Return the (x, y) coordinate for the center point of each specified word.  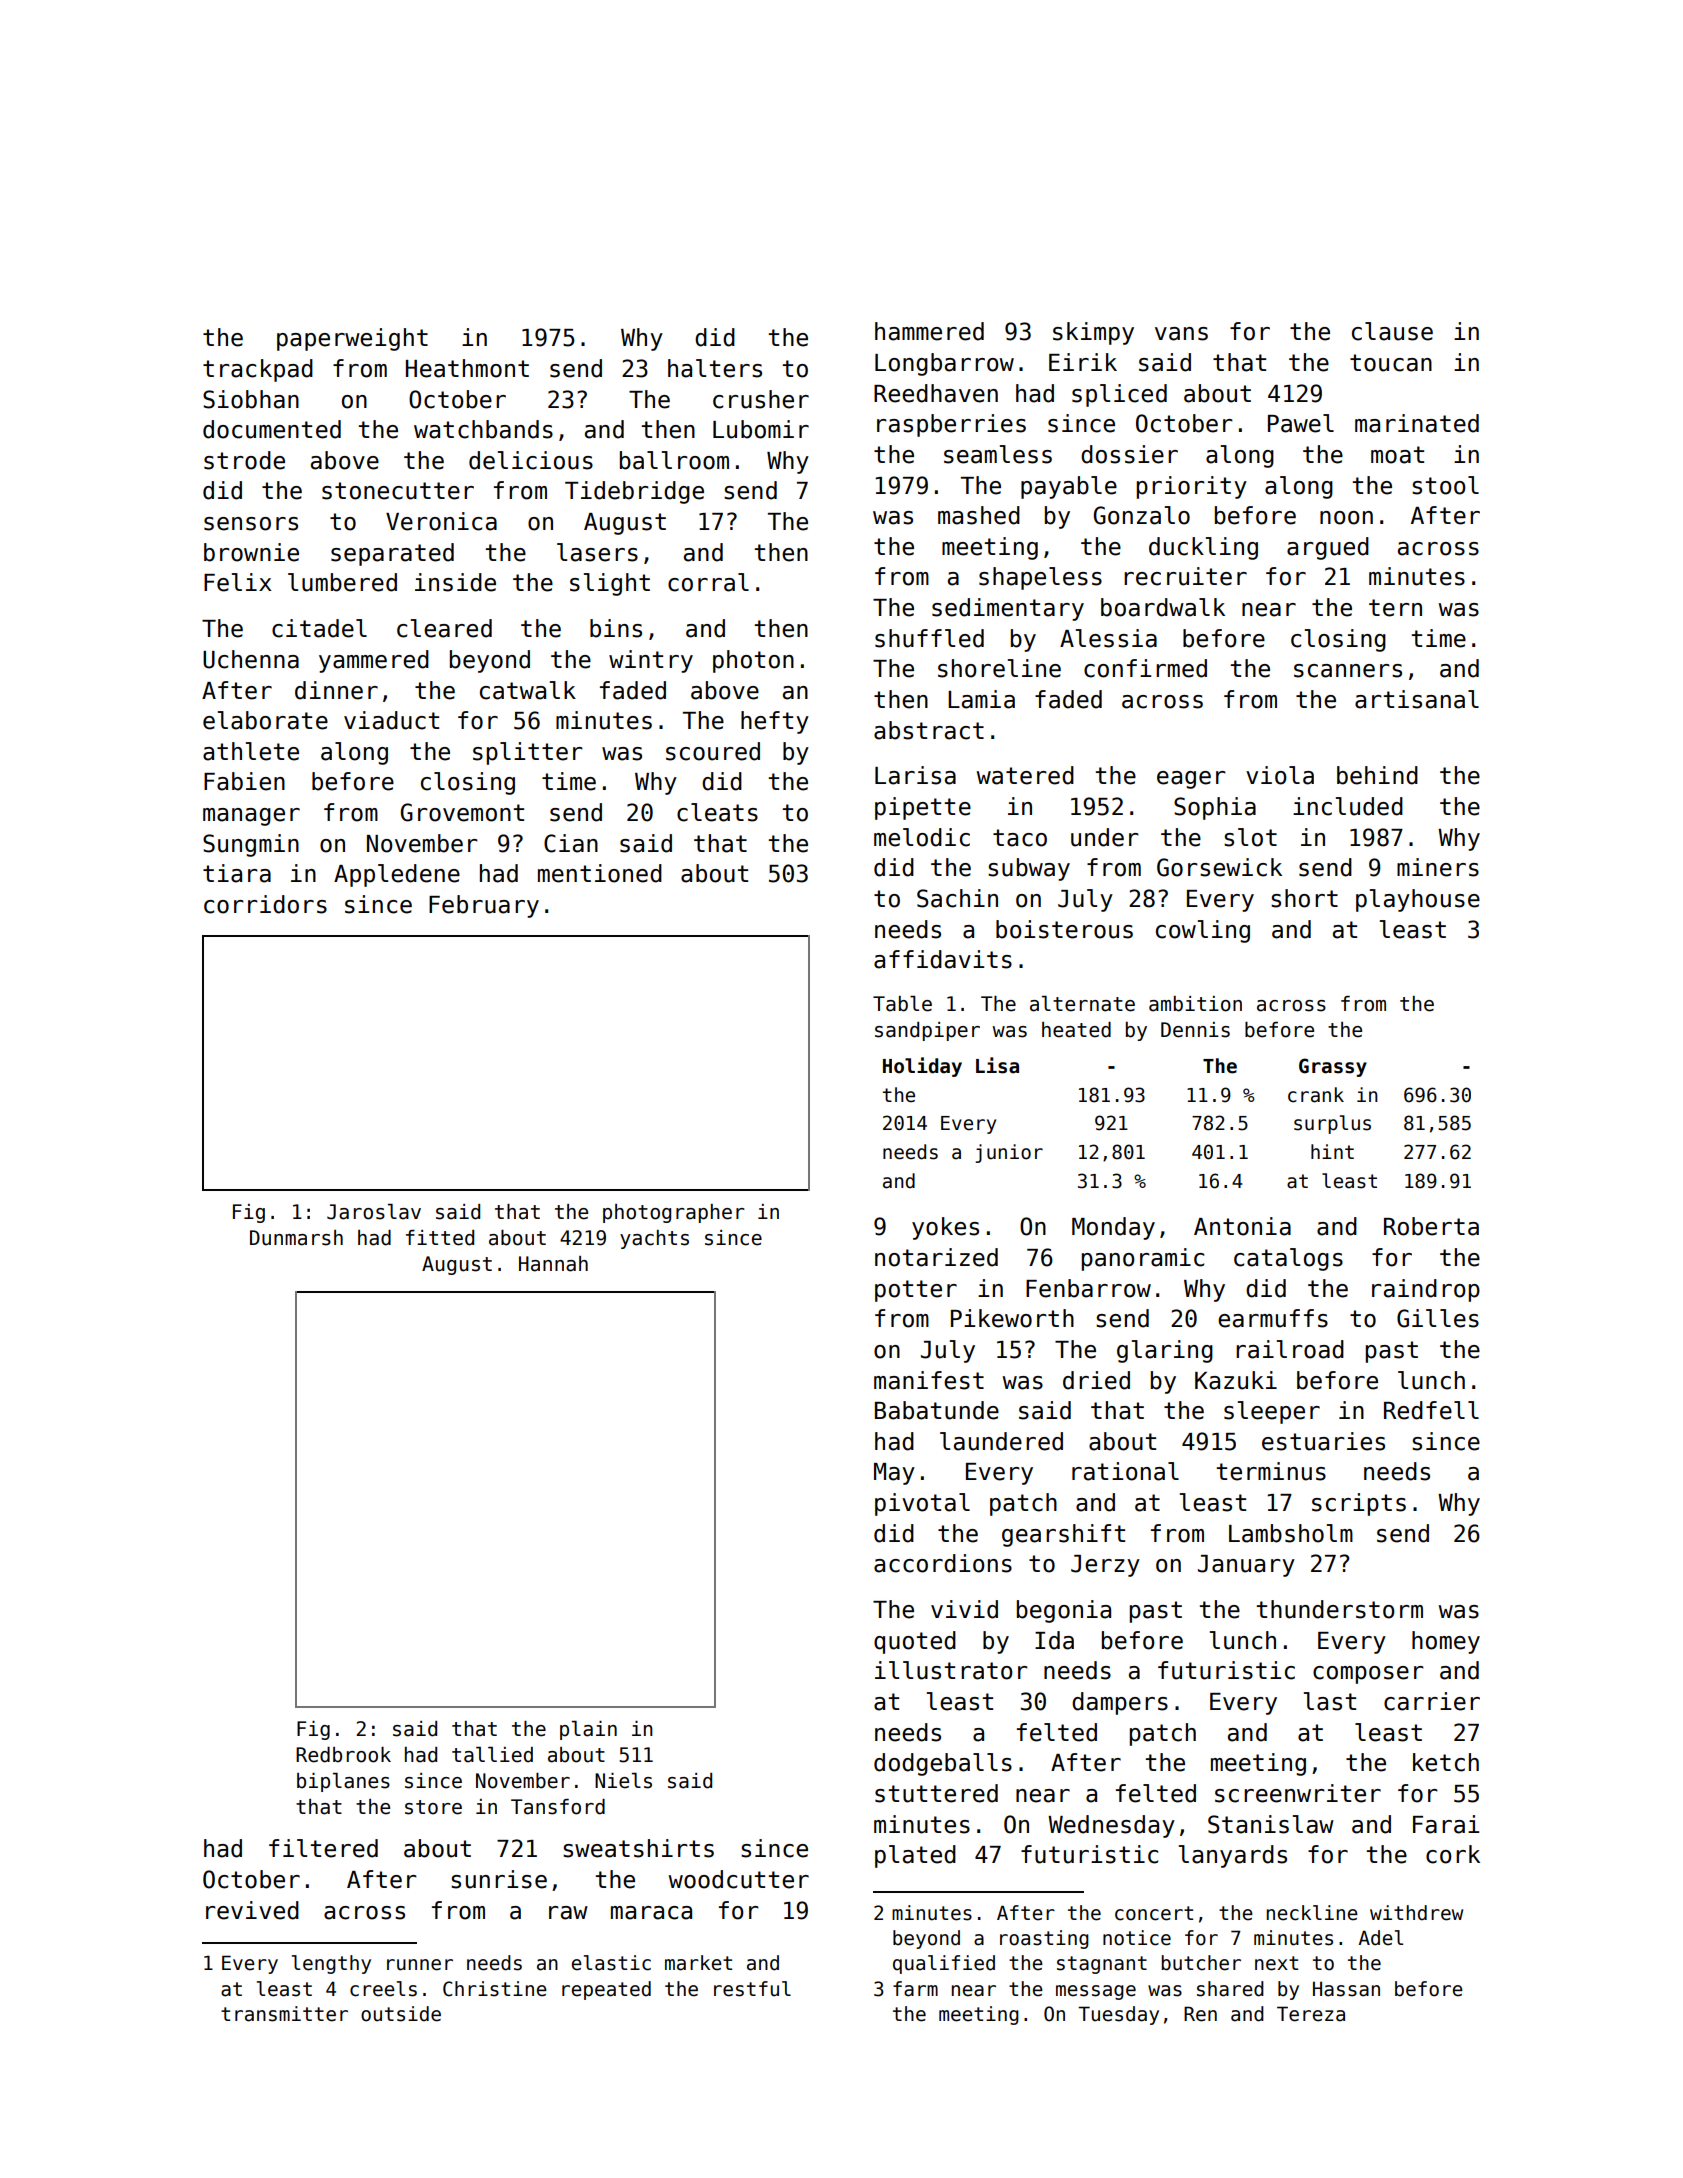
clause (1392, 331)
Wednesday (1111, 1826)
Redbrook (343, 1755)
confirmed (1145, 668)
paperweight (352, 339)
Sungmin (251, 845)
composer (1368, 1675)
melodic (922, 837)
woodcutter (739, 1879)
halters (715, 368)
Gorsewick (1219, 867)
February (484, 906)
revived (252, 1910)
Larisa (915, 775)
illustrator (951, 1670)
